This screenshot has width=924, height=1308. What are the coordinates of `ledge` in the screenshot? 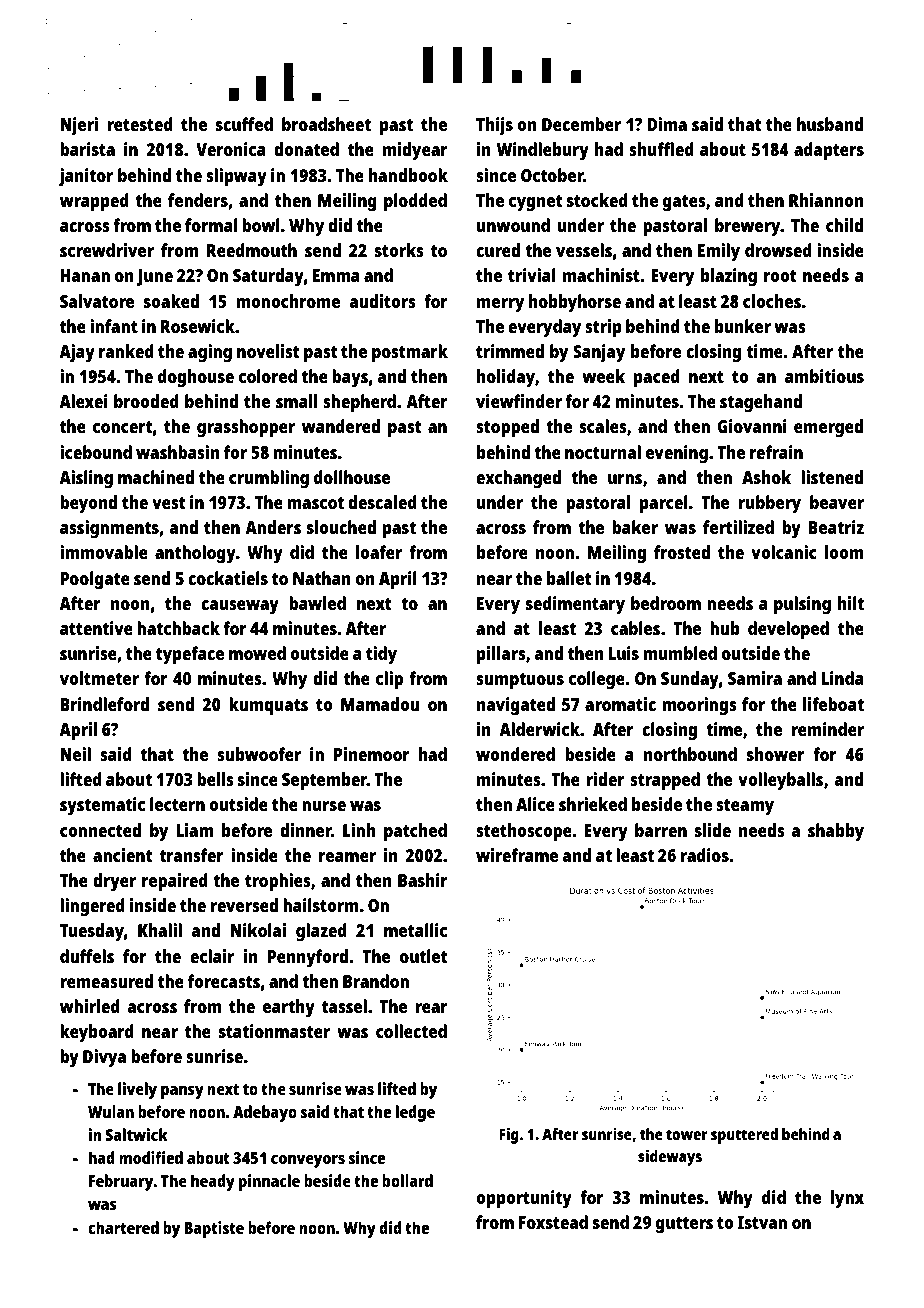 It's located at (415, 1113).
